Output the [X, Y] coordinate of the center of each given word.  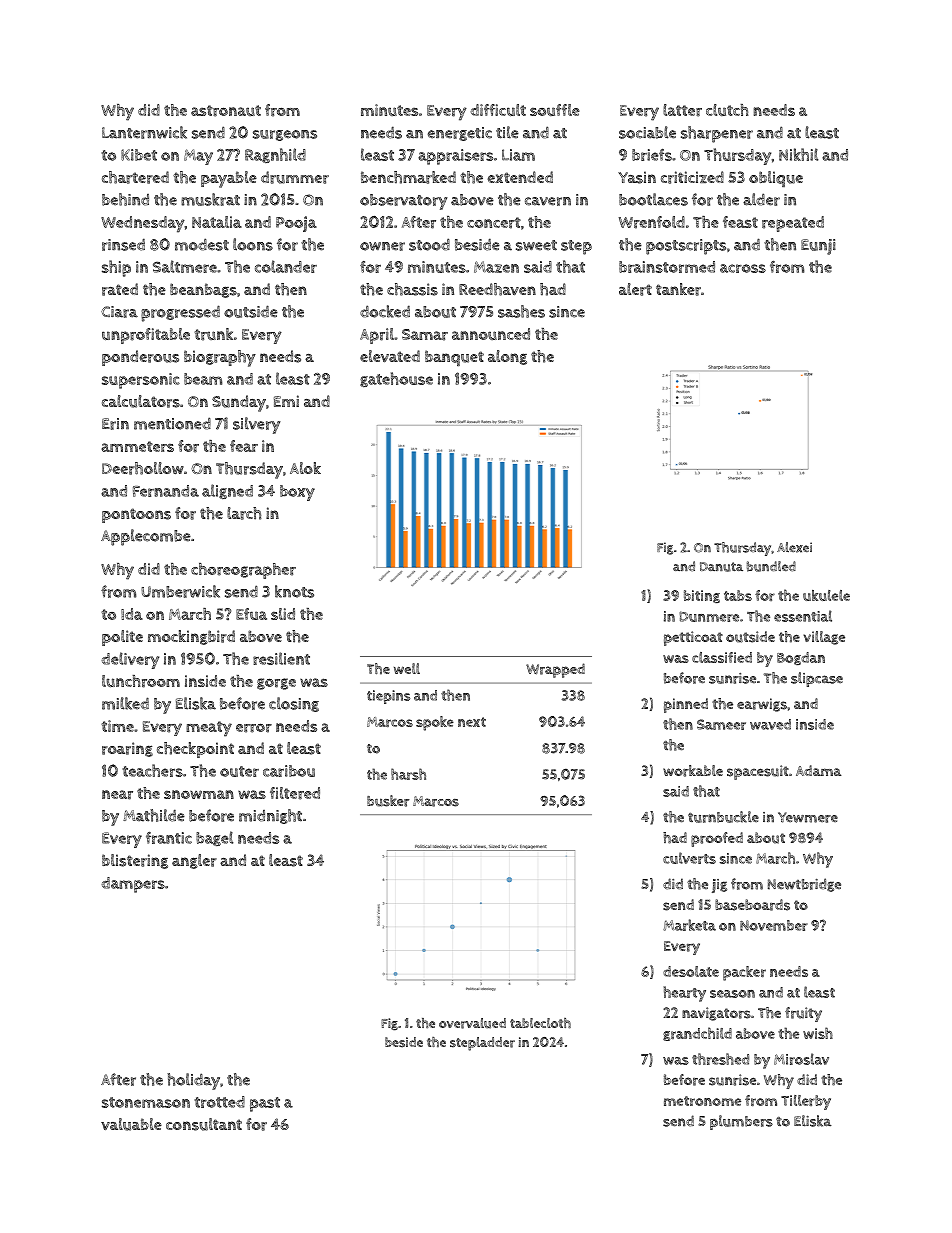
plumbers [741, 1122]
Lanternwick [144, 132]
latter [682, 110]
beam [203, 379]
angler [194, 861]
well [407, 668]
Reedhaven [497, 289]
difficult [498, 110]
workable [693, 771]
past [265, 1104]
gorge [276, 684]
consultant [204, 1124]
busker [388, 801]
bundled [771, 566]
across [743, 268]
